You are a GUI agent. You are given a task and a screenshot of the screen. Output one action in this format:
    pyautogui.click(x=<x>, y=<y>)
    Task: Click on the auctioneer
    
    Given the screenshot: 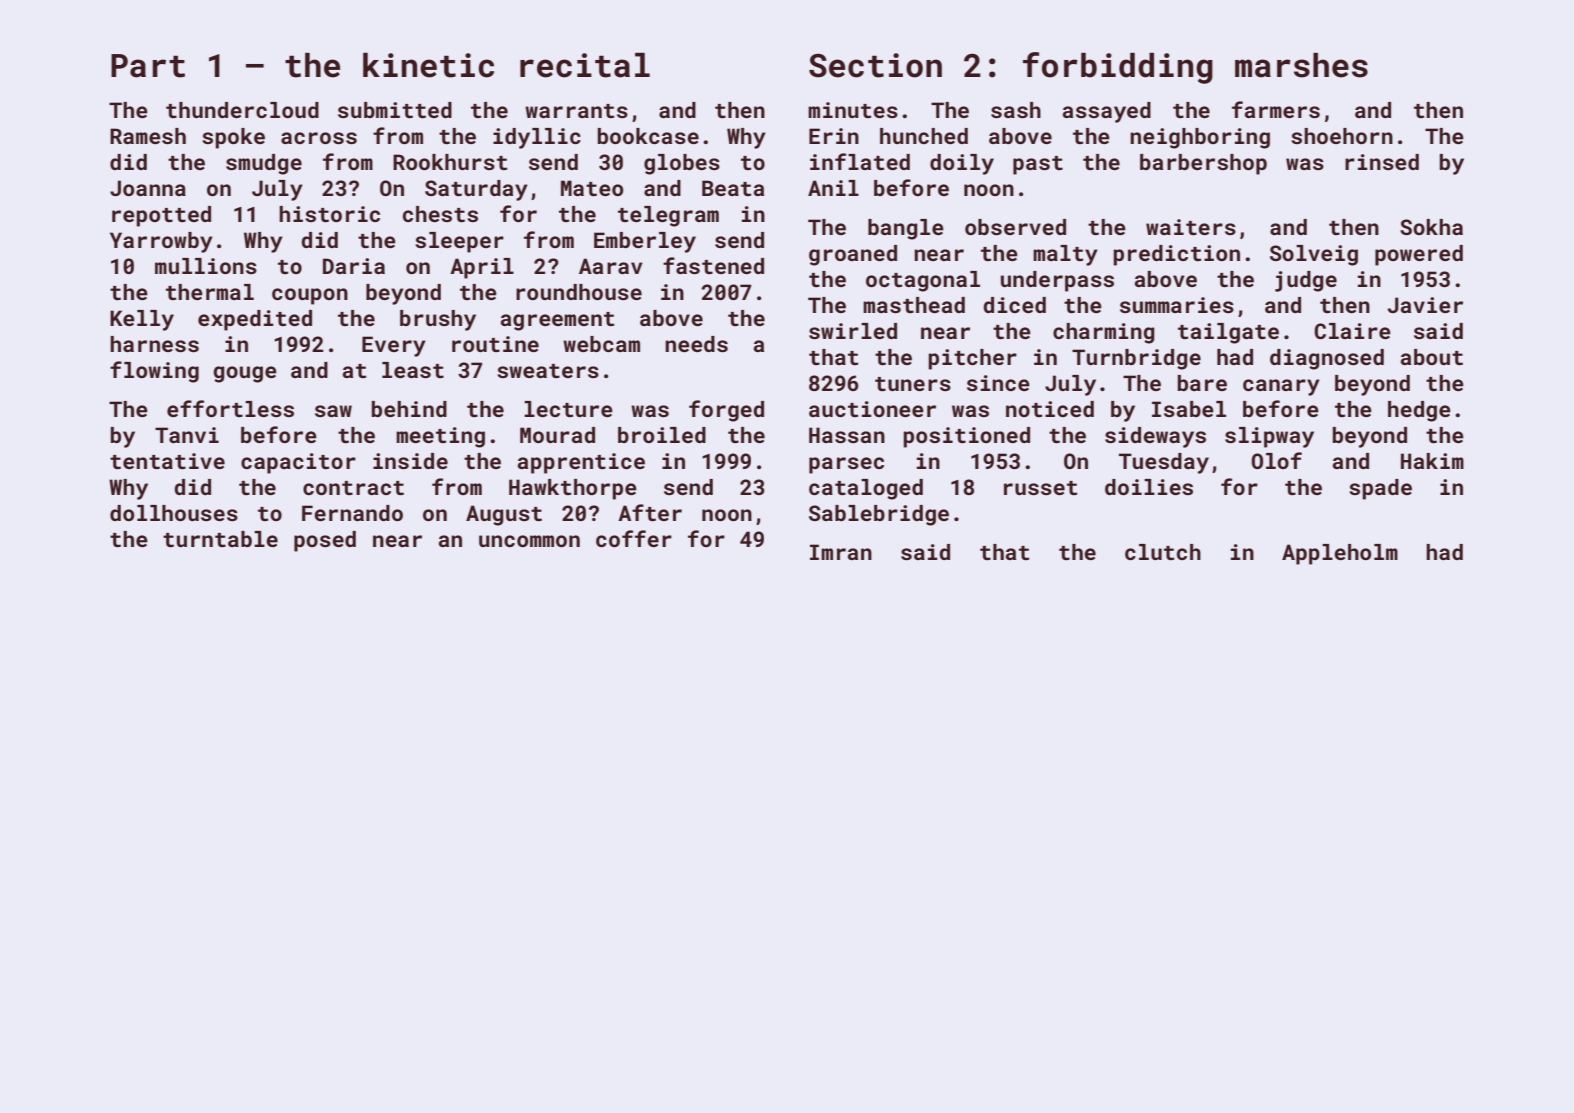 What is the action you would take?
    pyautogui.click(x=872, y=409)
